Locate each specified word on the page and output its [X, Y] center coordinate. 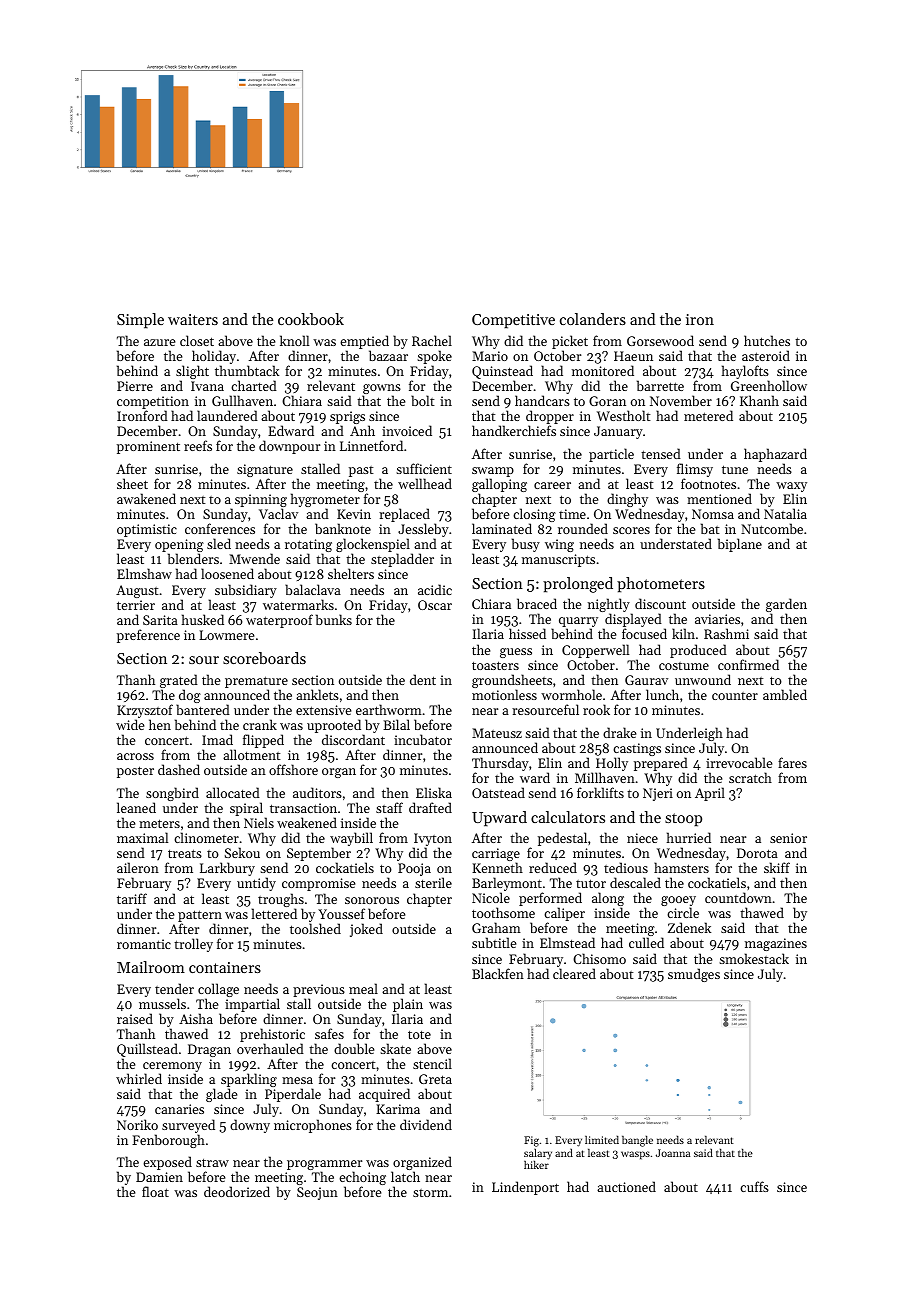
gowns [382, 389]
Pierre [135, 386]
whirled [139, 1078]
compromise [318, 884]
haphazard [775, 455]
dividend [426, 1124]
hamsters [681, 867]
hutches [767, 340]
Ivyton [432, 840]
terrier [136, 605]
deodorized [237, 1191]
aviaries [717, 619]
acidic [435, 589]
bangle [637, 1141]
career [552, 485]
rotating [308, 546]
